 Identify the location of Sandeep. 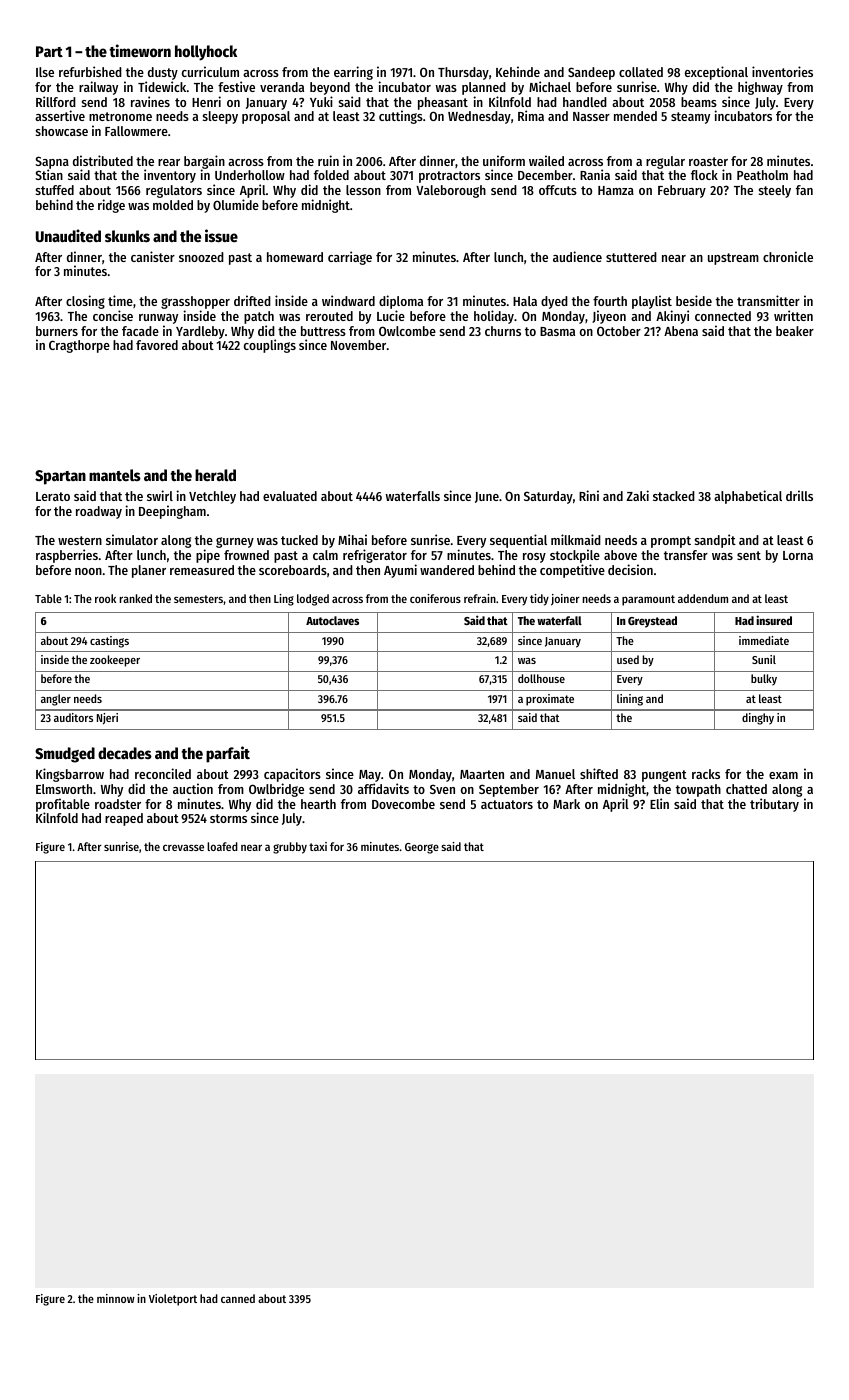
(591, 73).
